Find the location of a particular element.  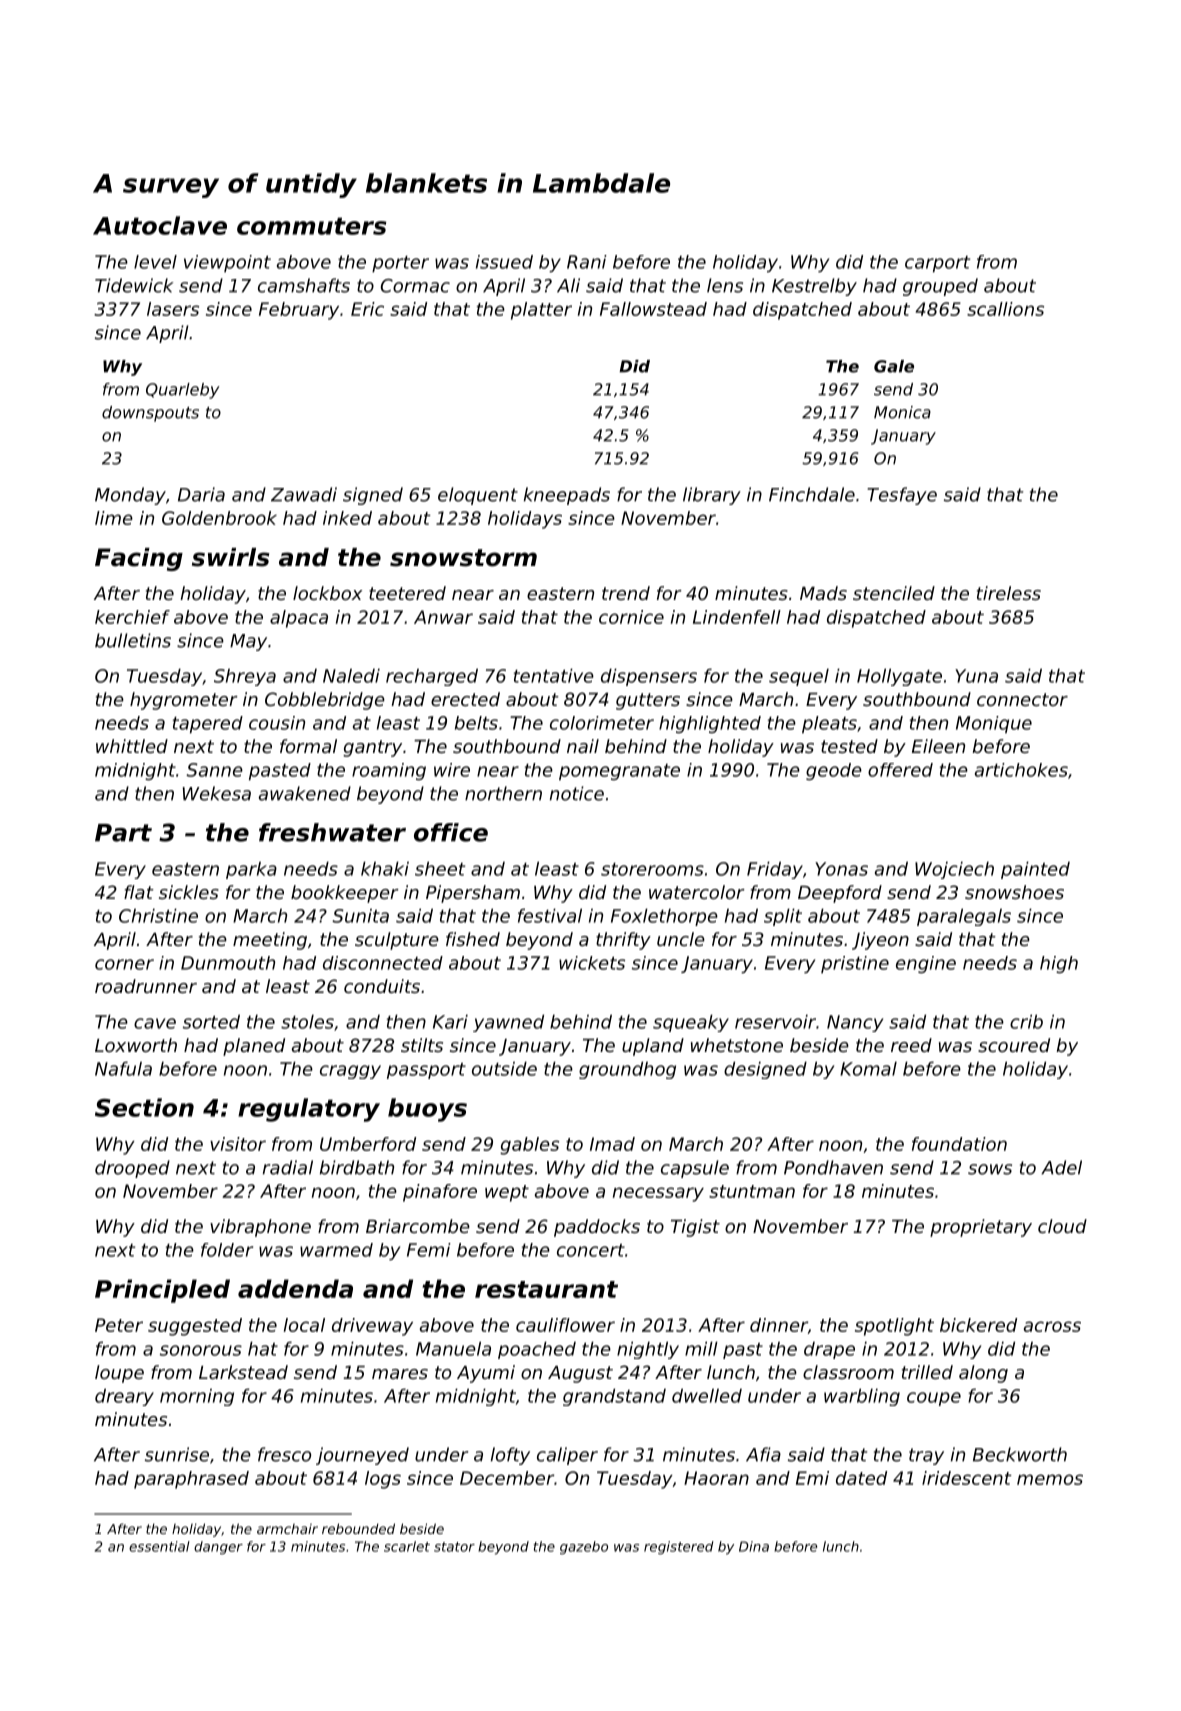

Dina is located at coordinates (754, 1546).
